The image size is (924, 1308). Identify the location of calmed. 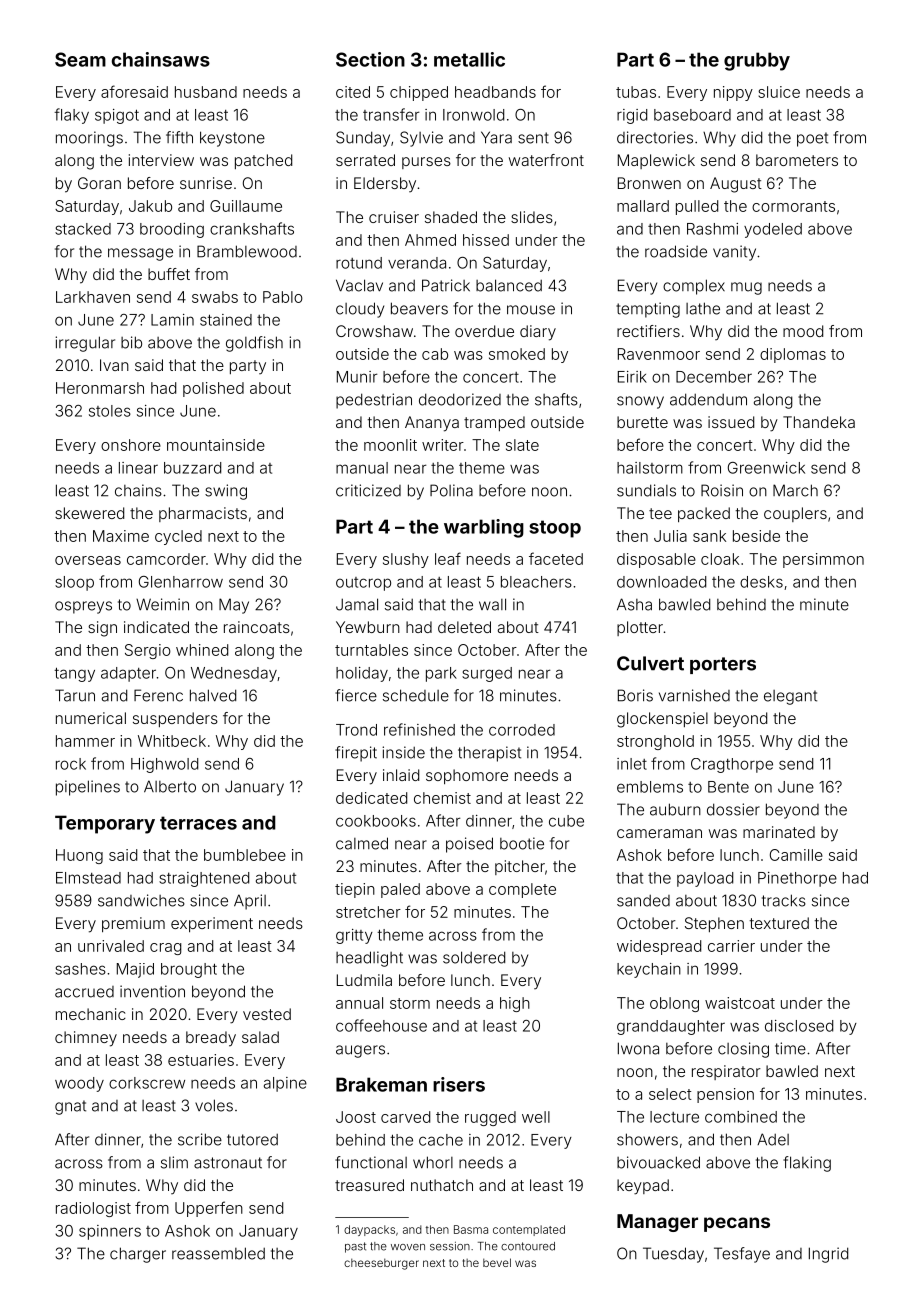
(362, 843).
